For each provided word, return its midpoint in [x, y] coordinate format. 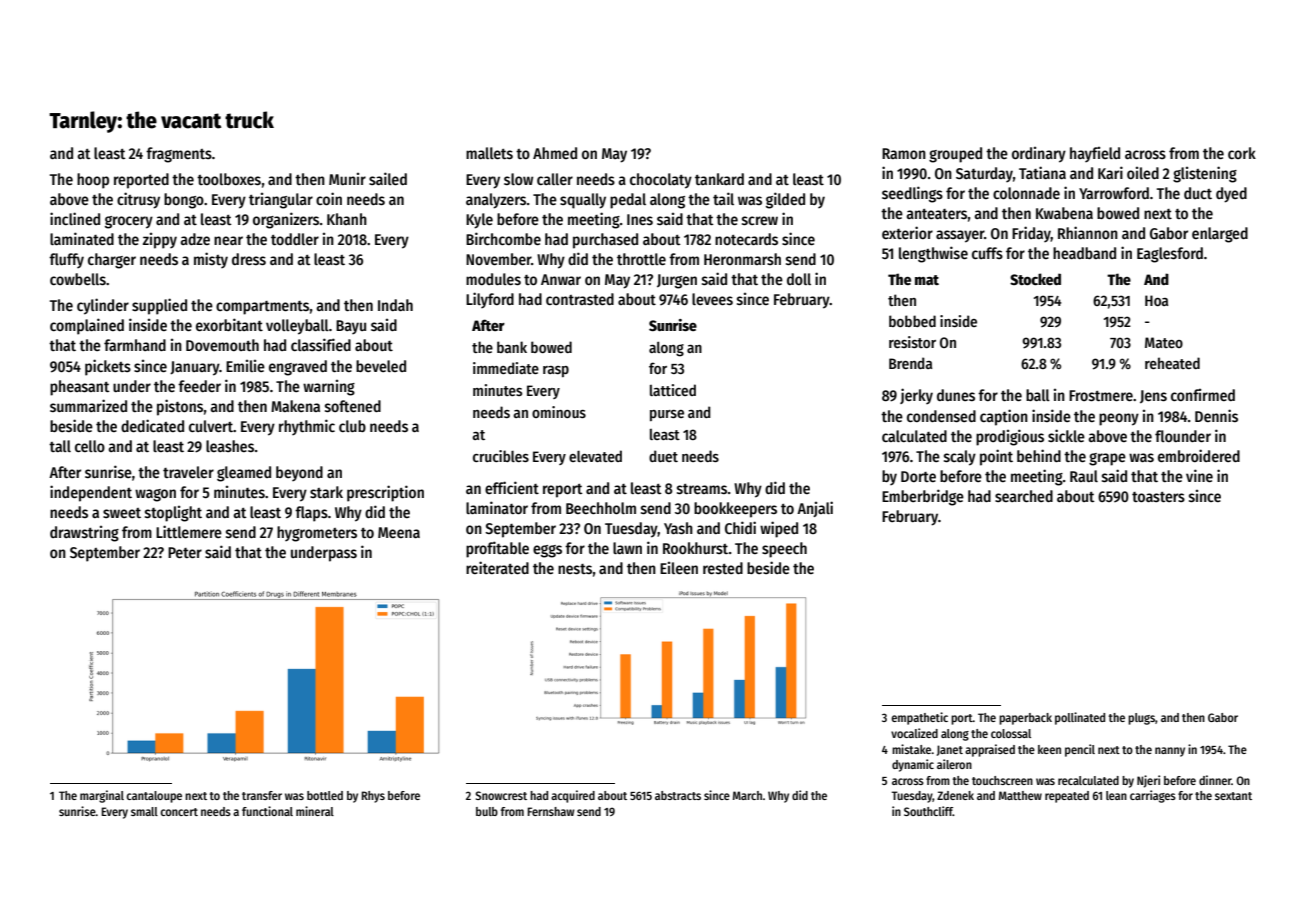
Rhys [373, 797]
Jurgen [677, 281]
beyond [299, 473]
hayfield [1095, 154]
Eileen [679, 568]
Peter [185, 552]
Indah [395, 305]
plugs [1141, 719]
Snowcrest [501, 795]
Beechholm [601, 508]
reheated [1172, 363]
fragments [179, 155]
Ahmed [555, 153]
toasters [1158, 497]
